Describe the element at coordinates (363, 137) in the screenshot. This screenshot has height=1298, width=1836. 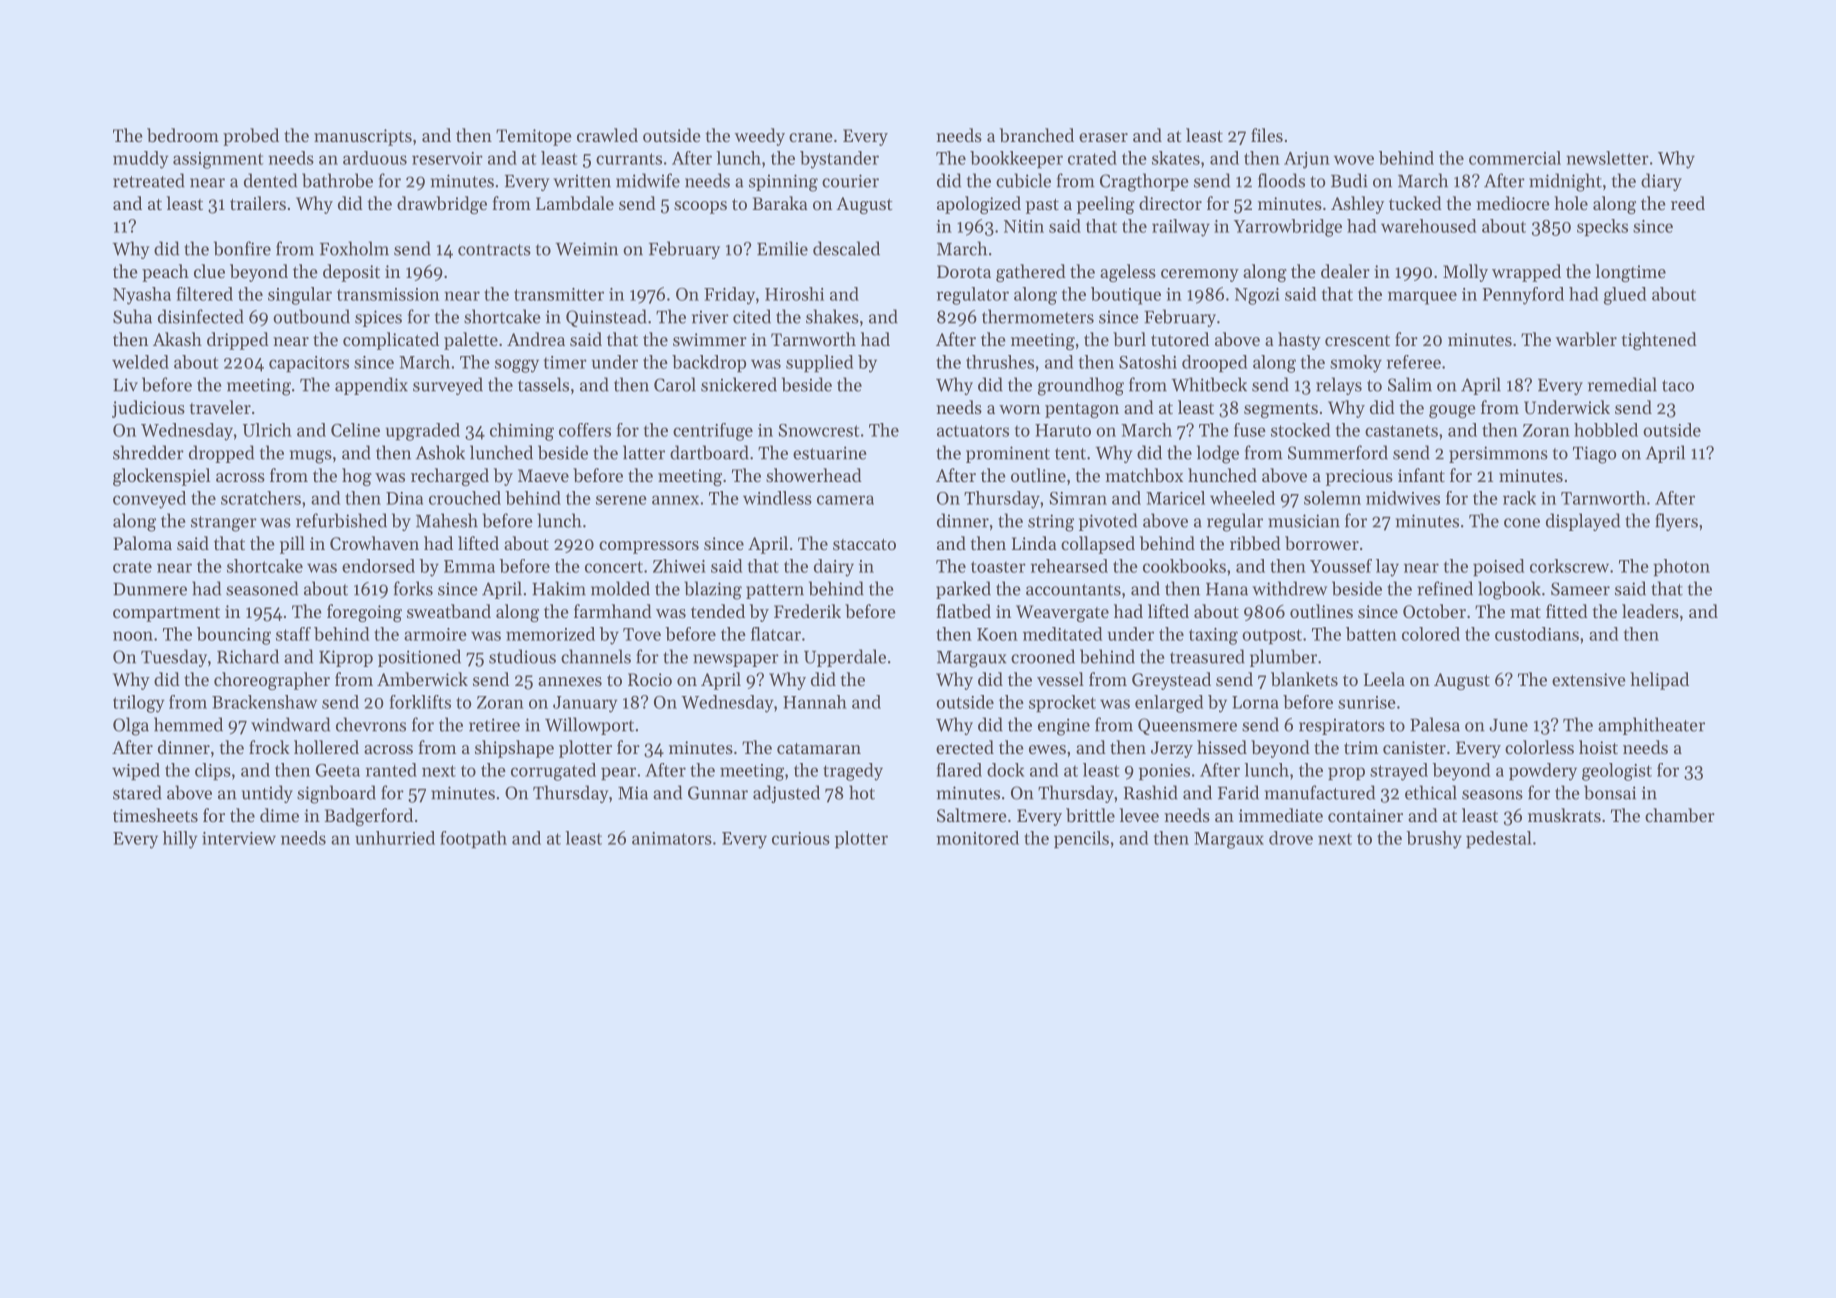
I see `manuscripts` at that location.
